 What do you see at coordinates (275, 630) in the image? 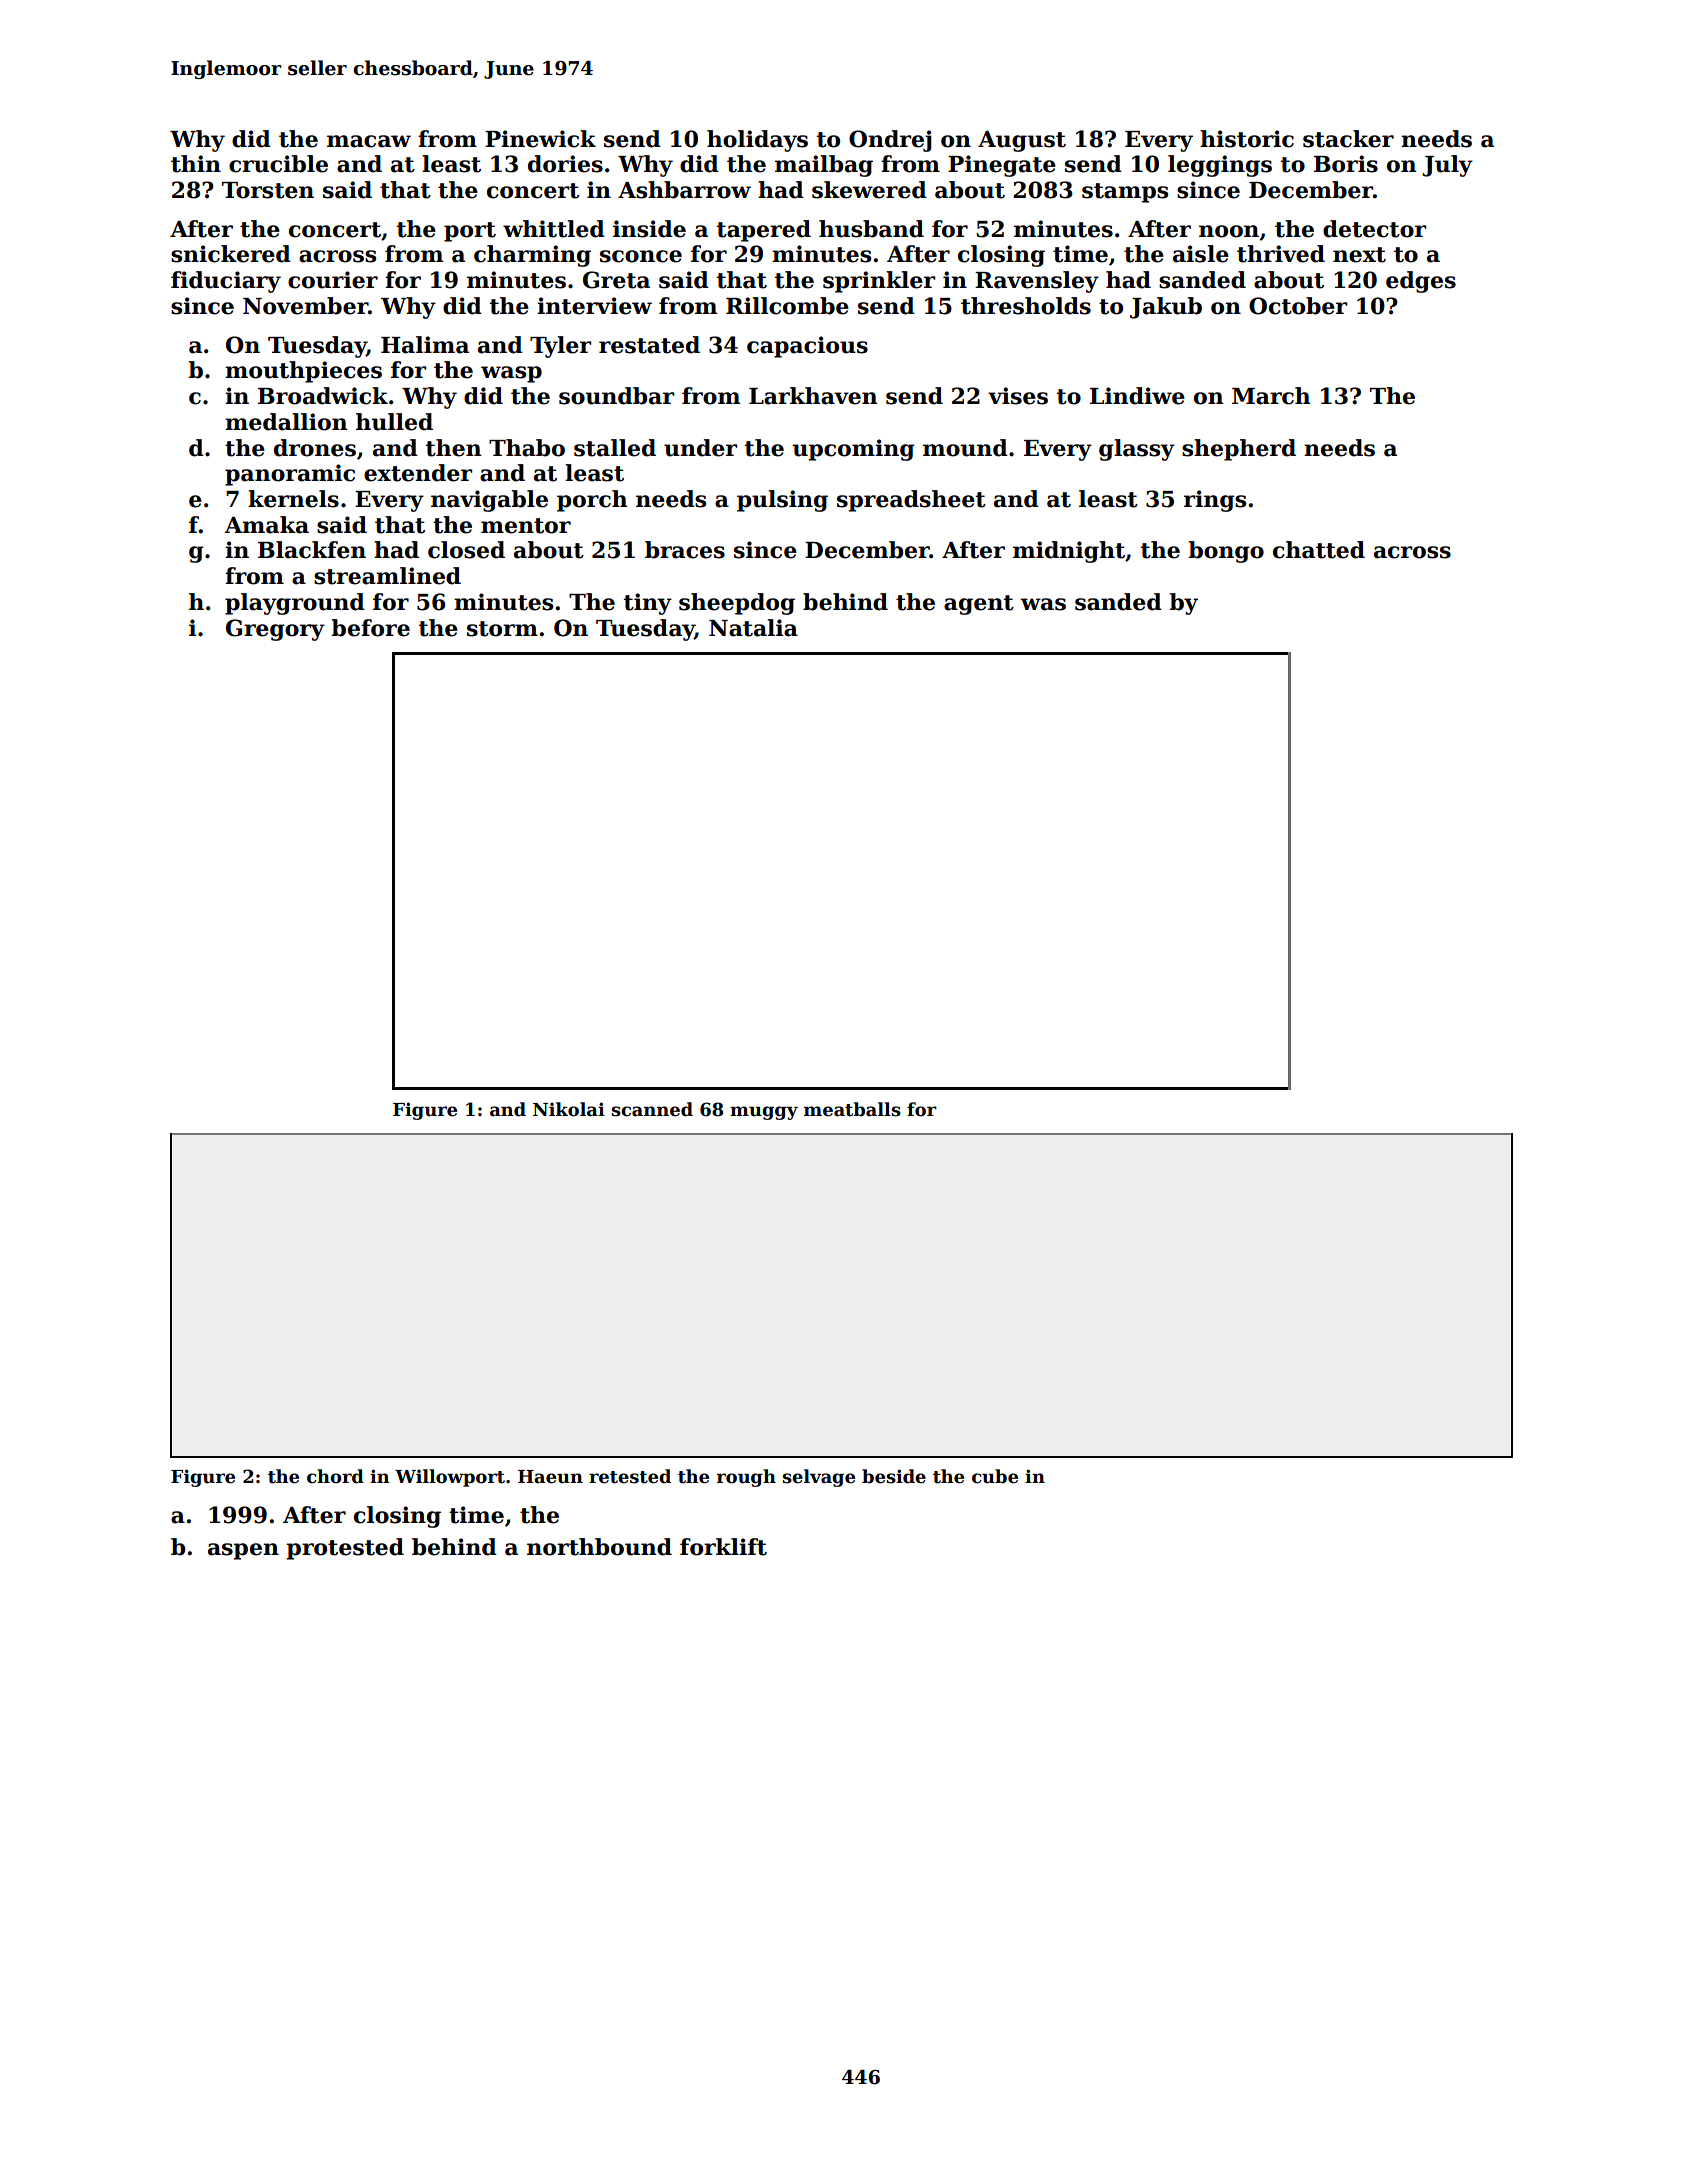
I see `Gregory` at bounding box center [275, 630].
